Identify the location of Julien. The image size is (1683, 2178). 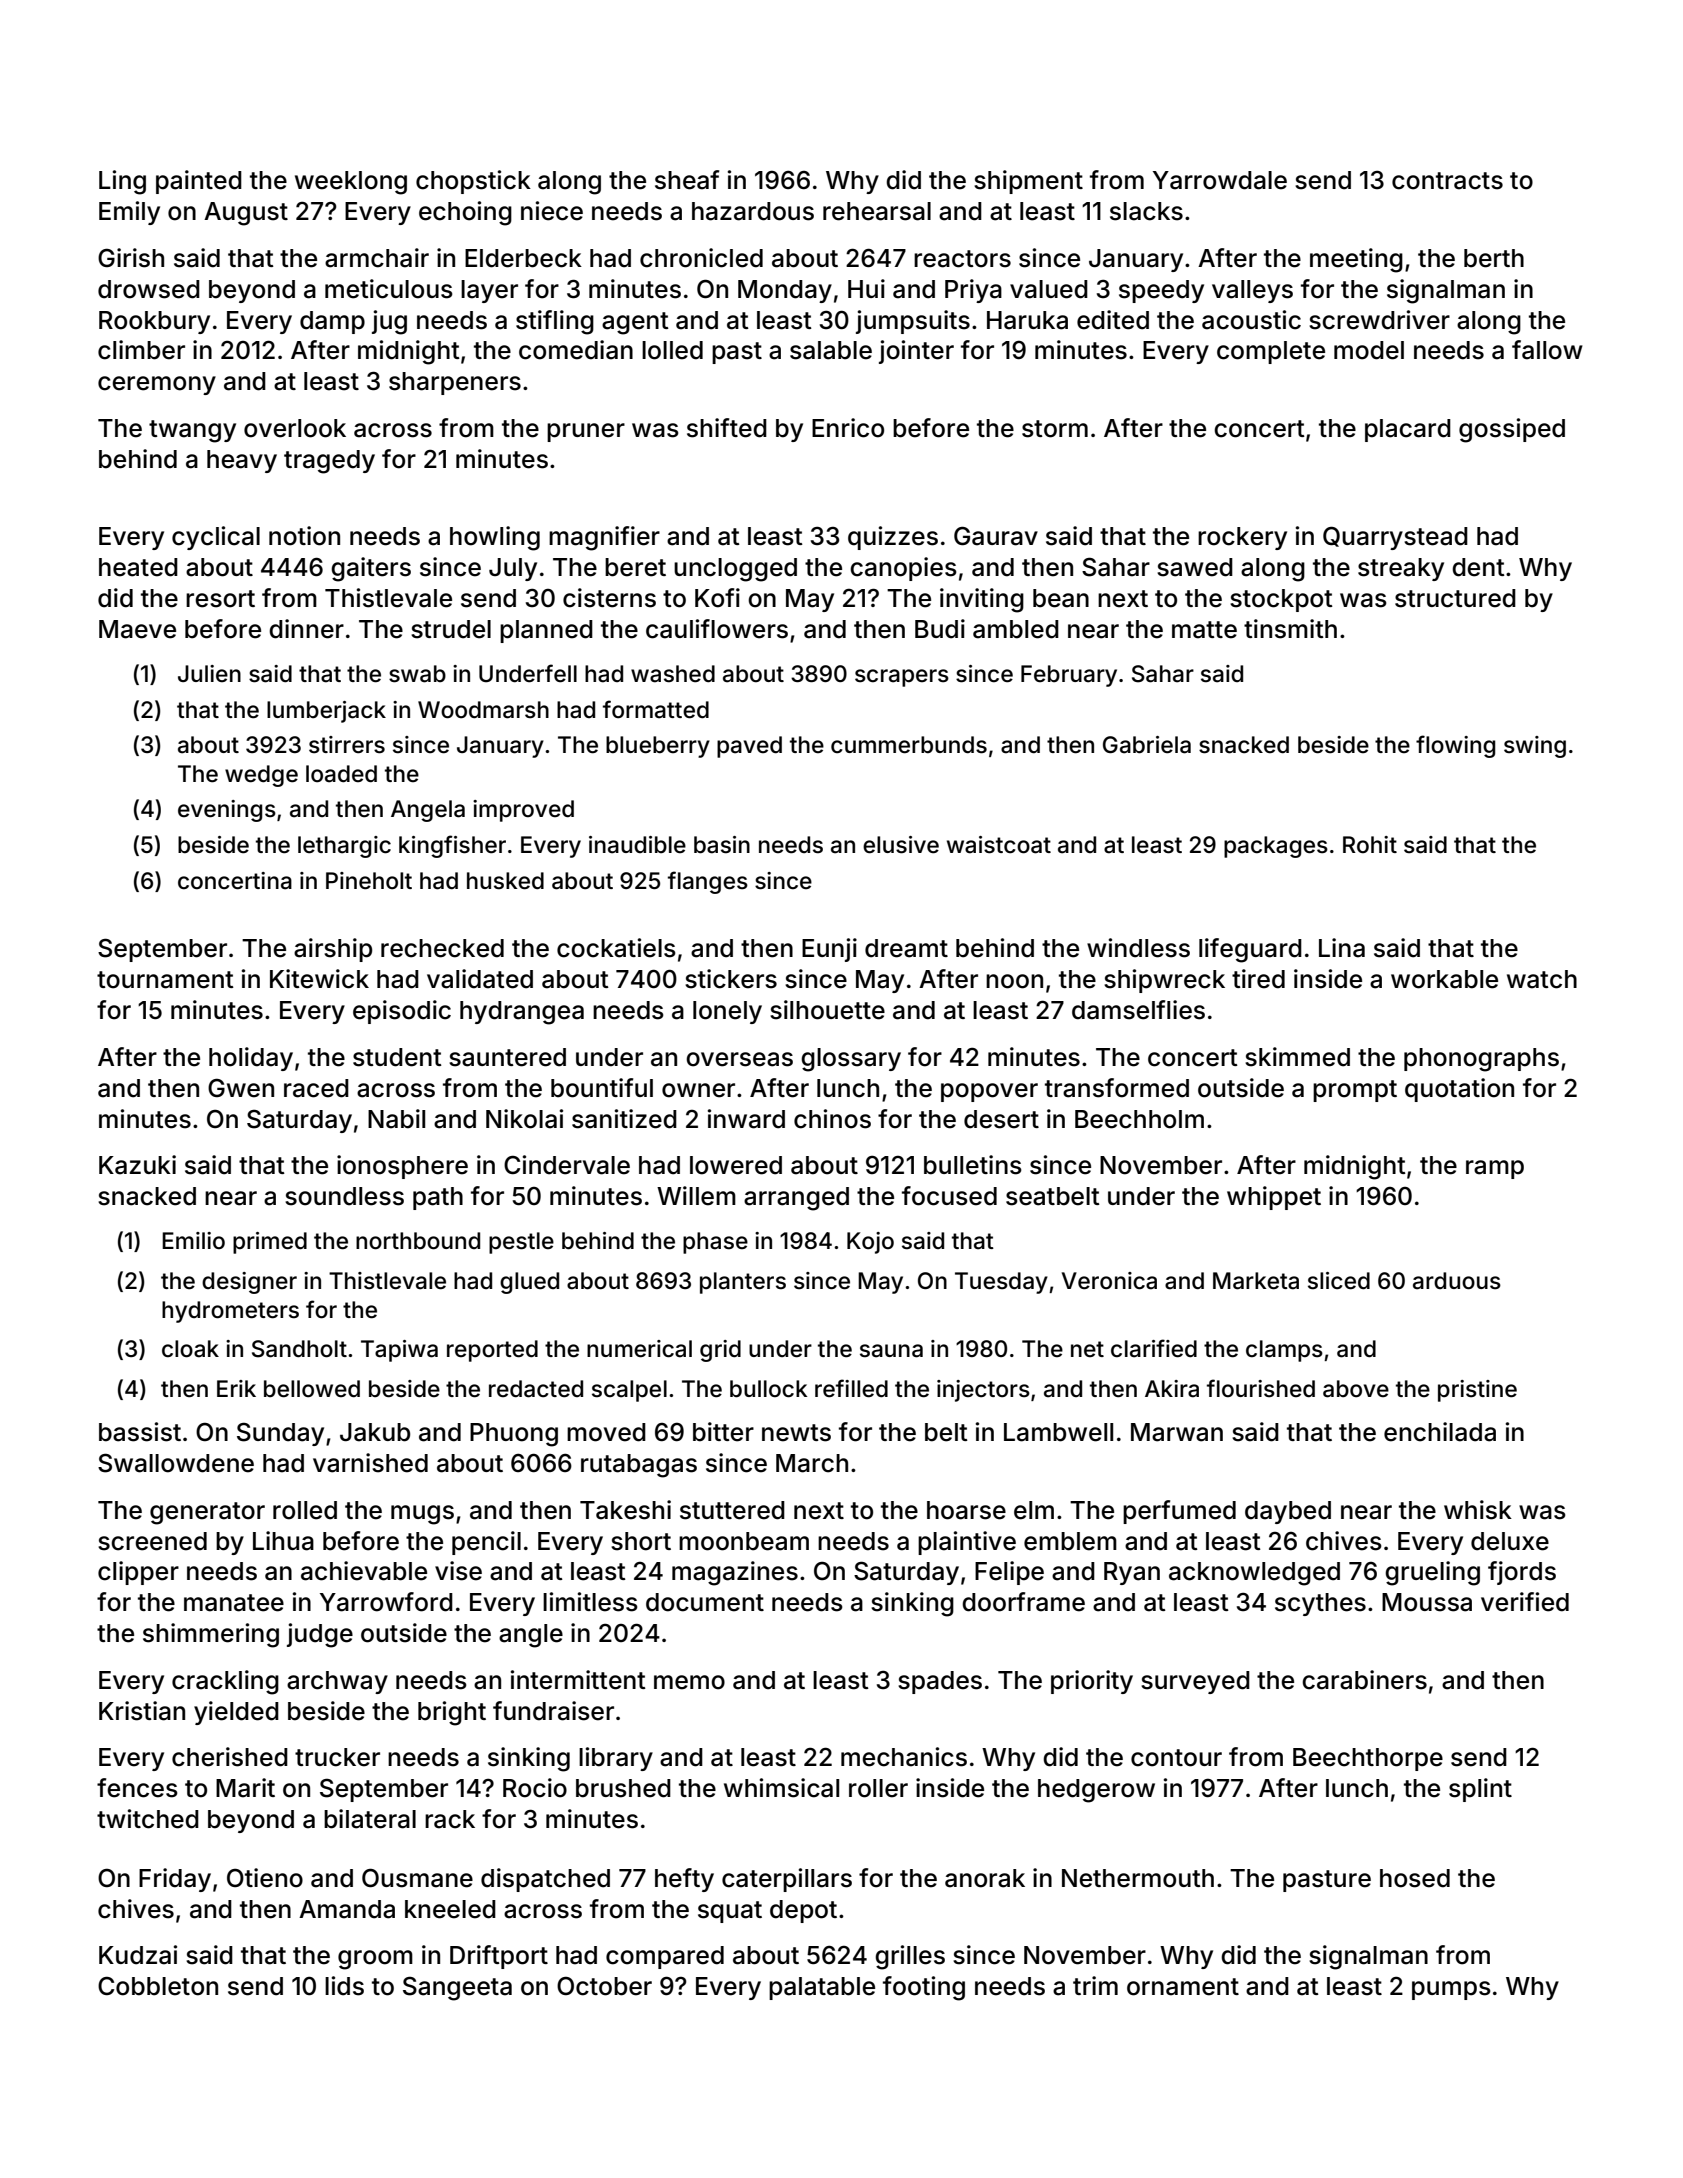
(209, 673).
